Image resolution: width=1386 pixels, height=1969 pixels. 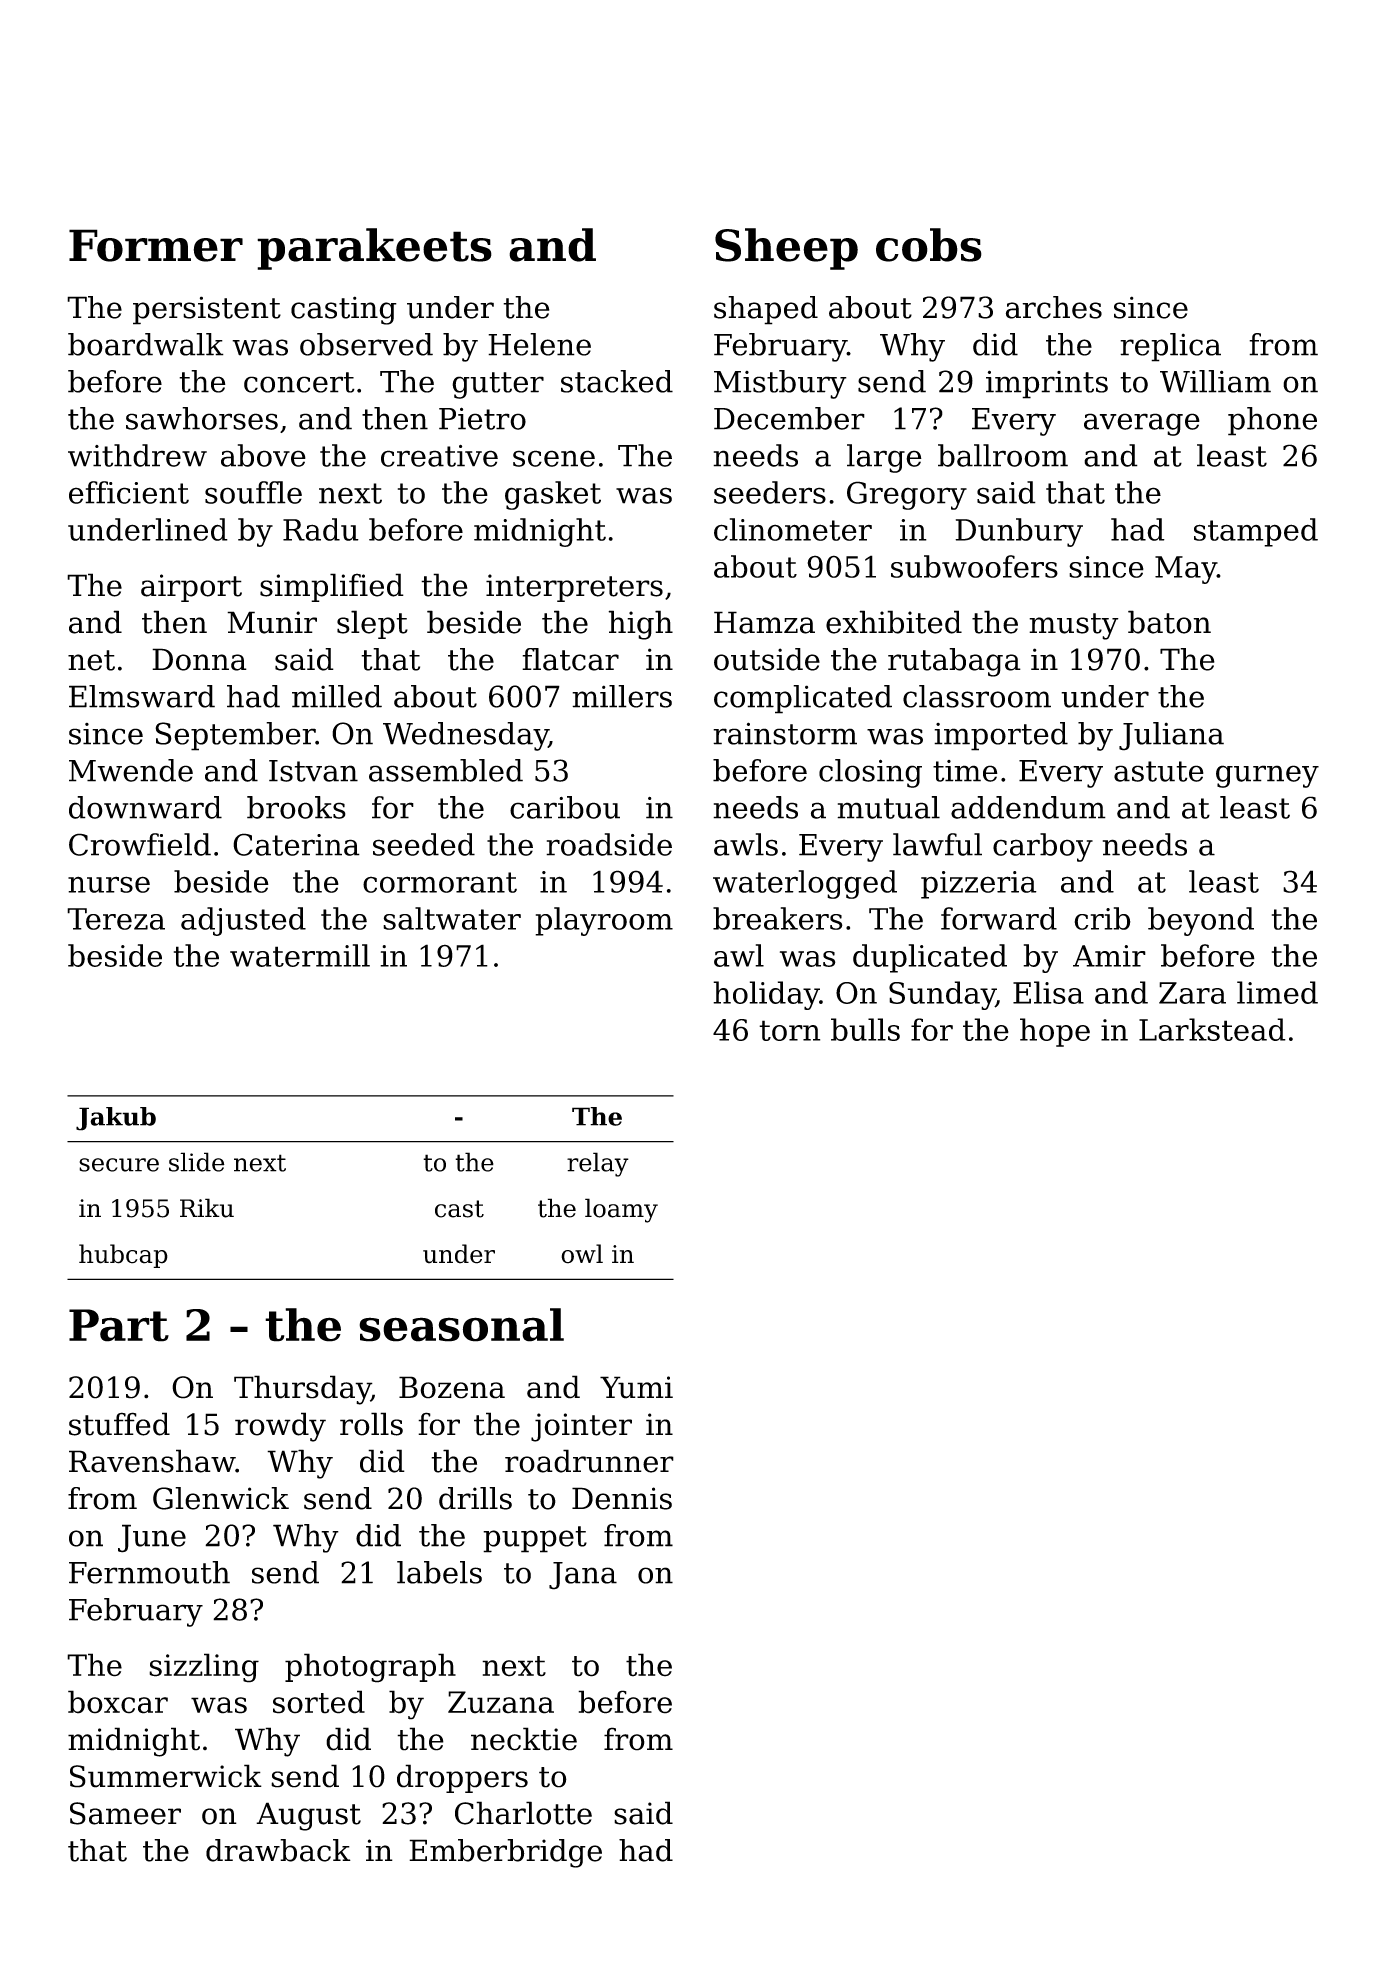 I want to click on average, so click(x=1142, y=424).
